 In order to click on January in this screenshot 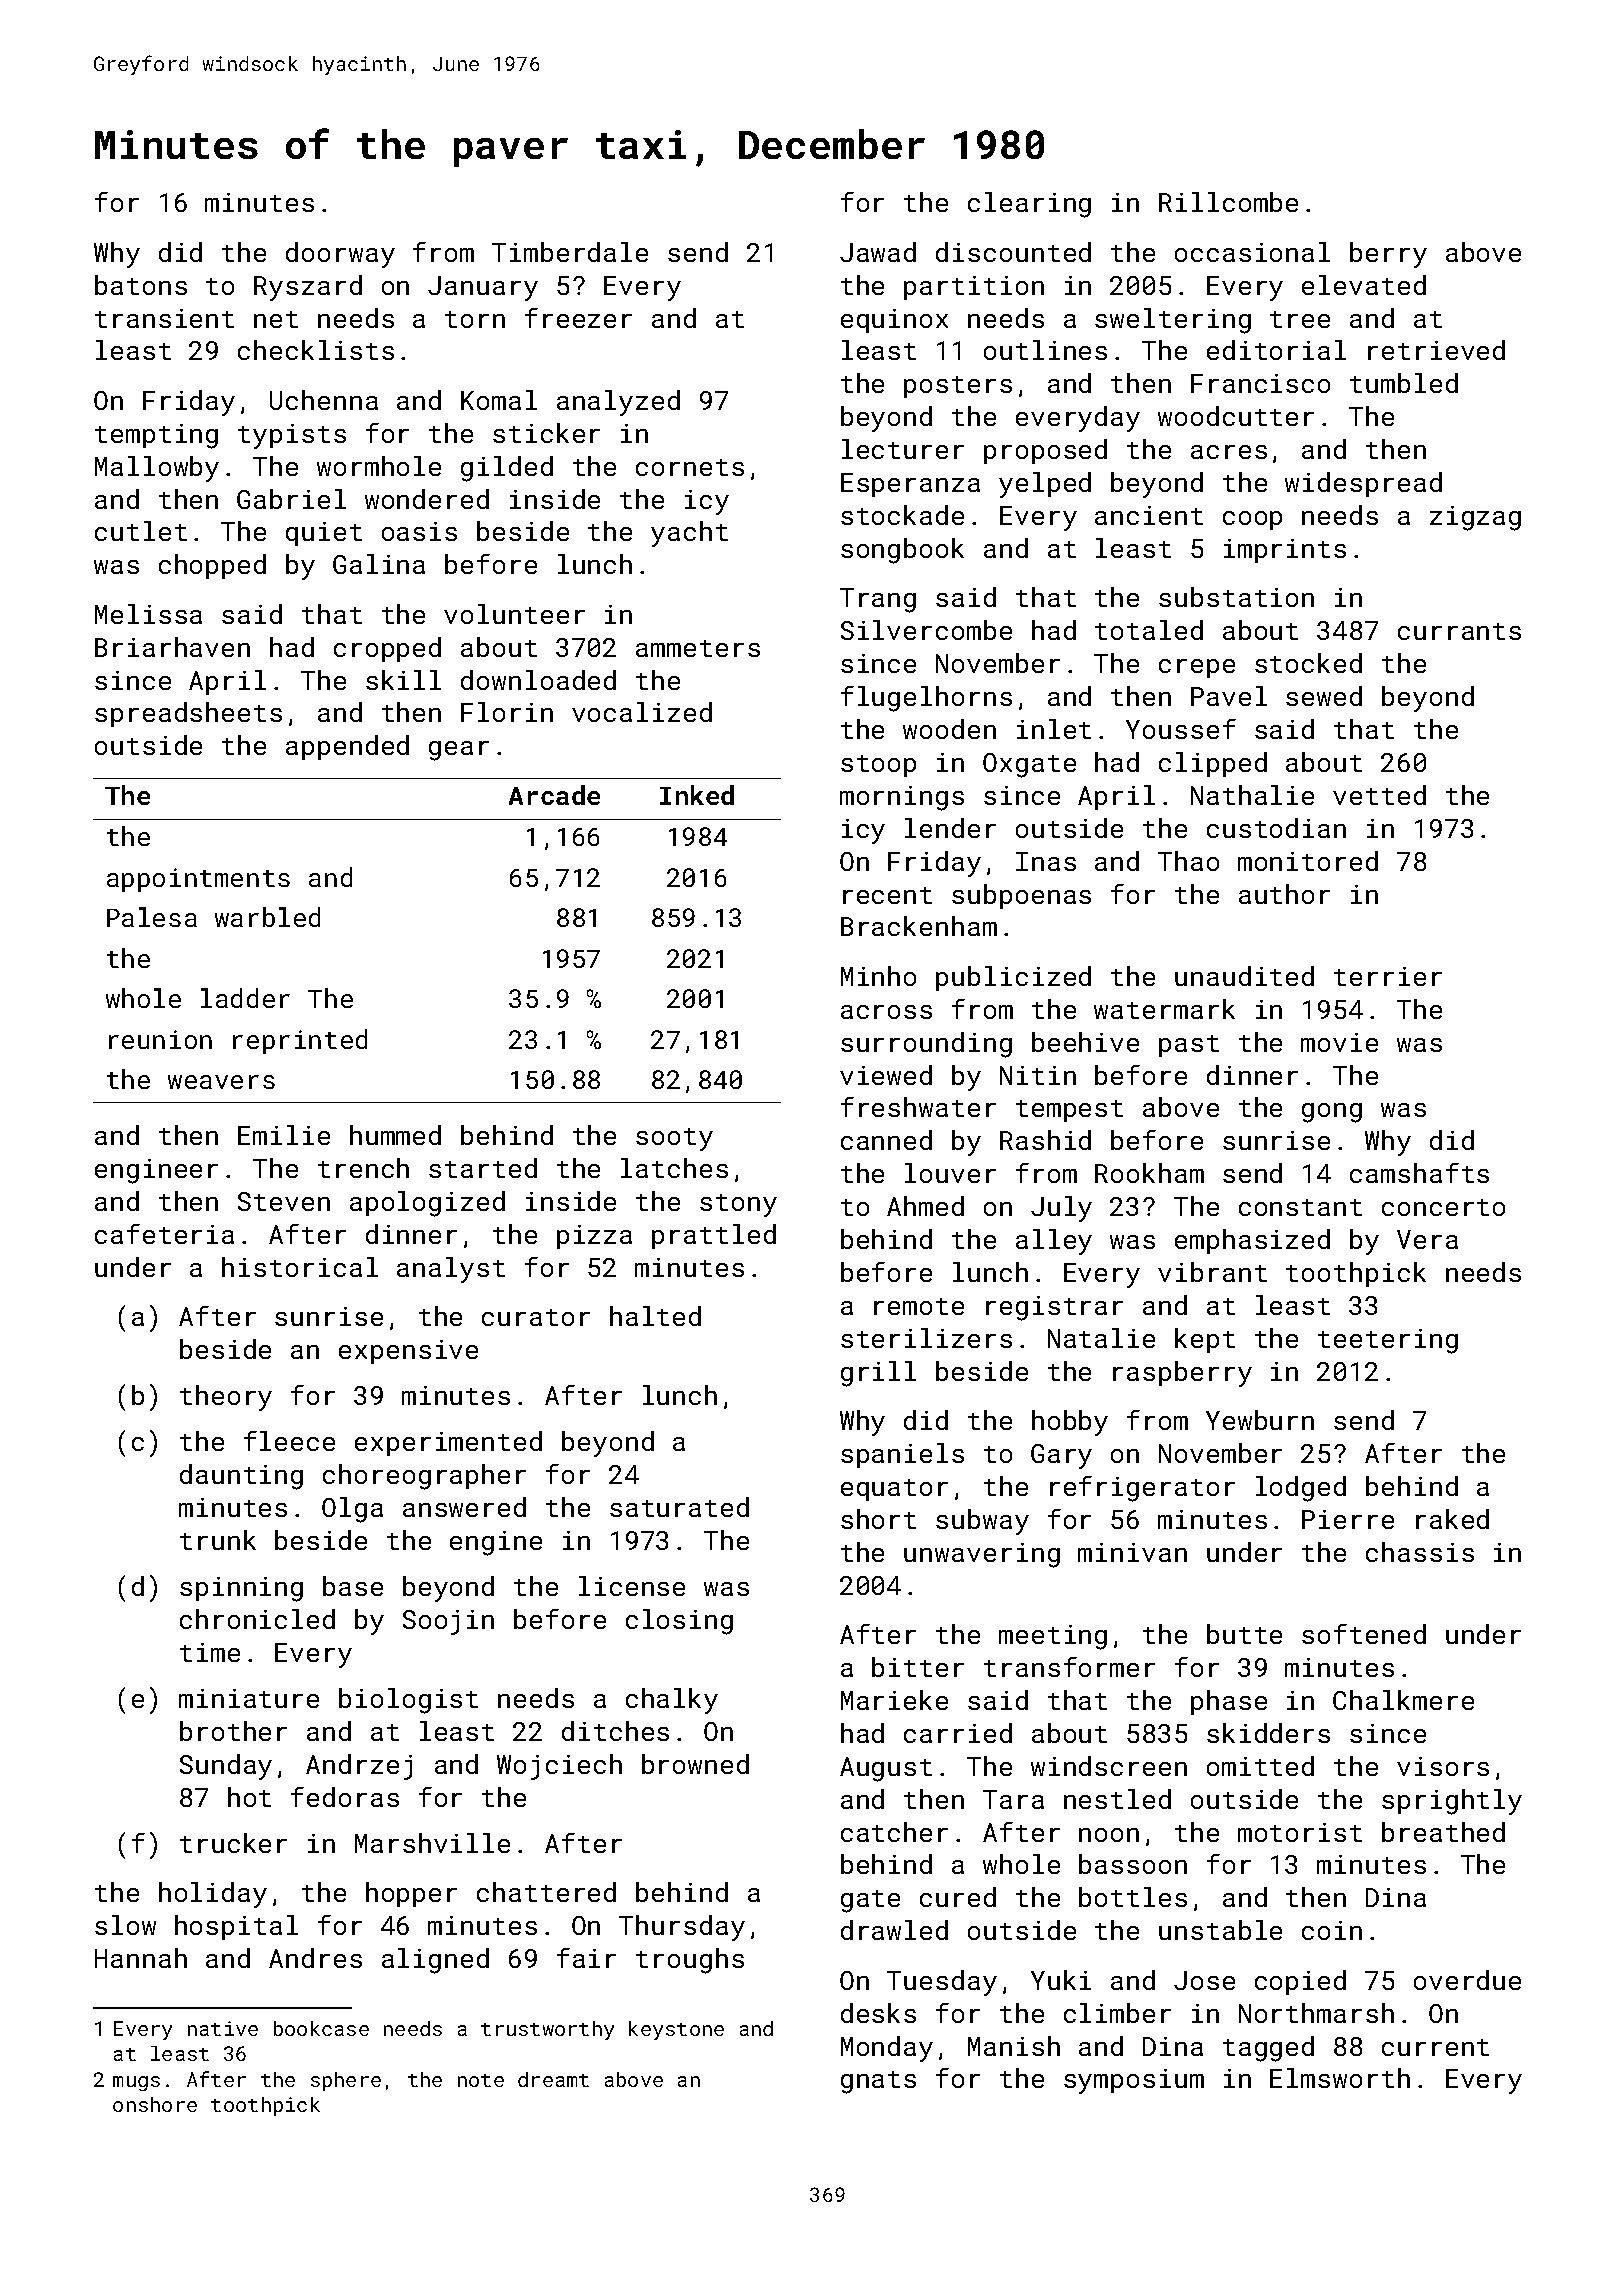, I will do `click(483, 288)`.
